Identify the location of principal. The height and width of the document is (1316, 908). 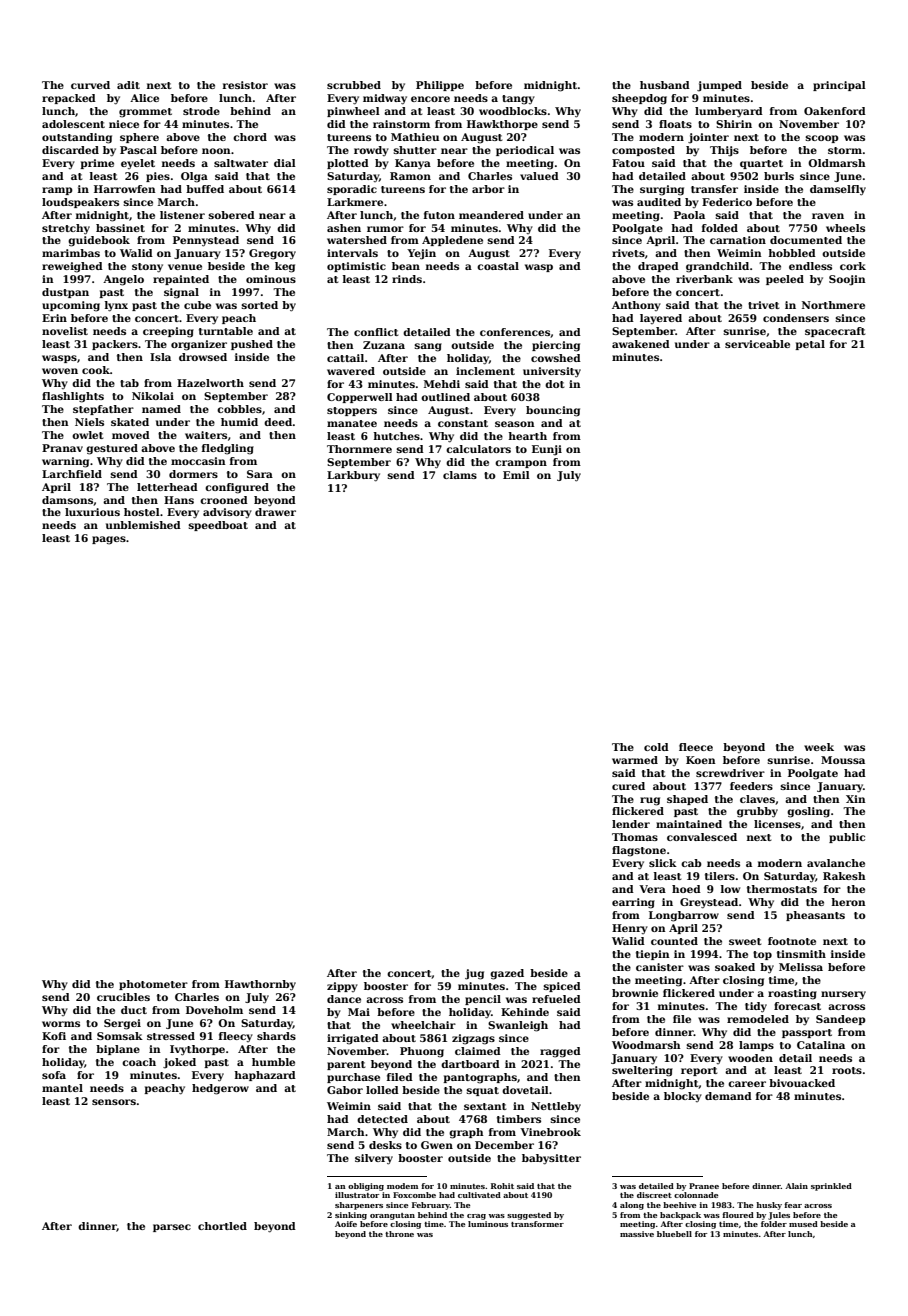
(839, 86).
